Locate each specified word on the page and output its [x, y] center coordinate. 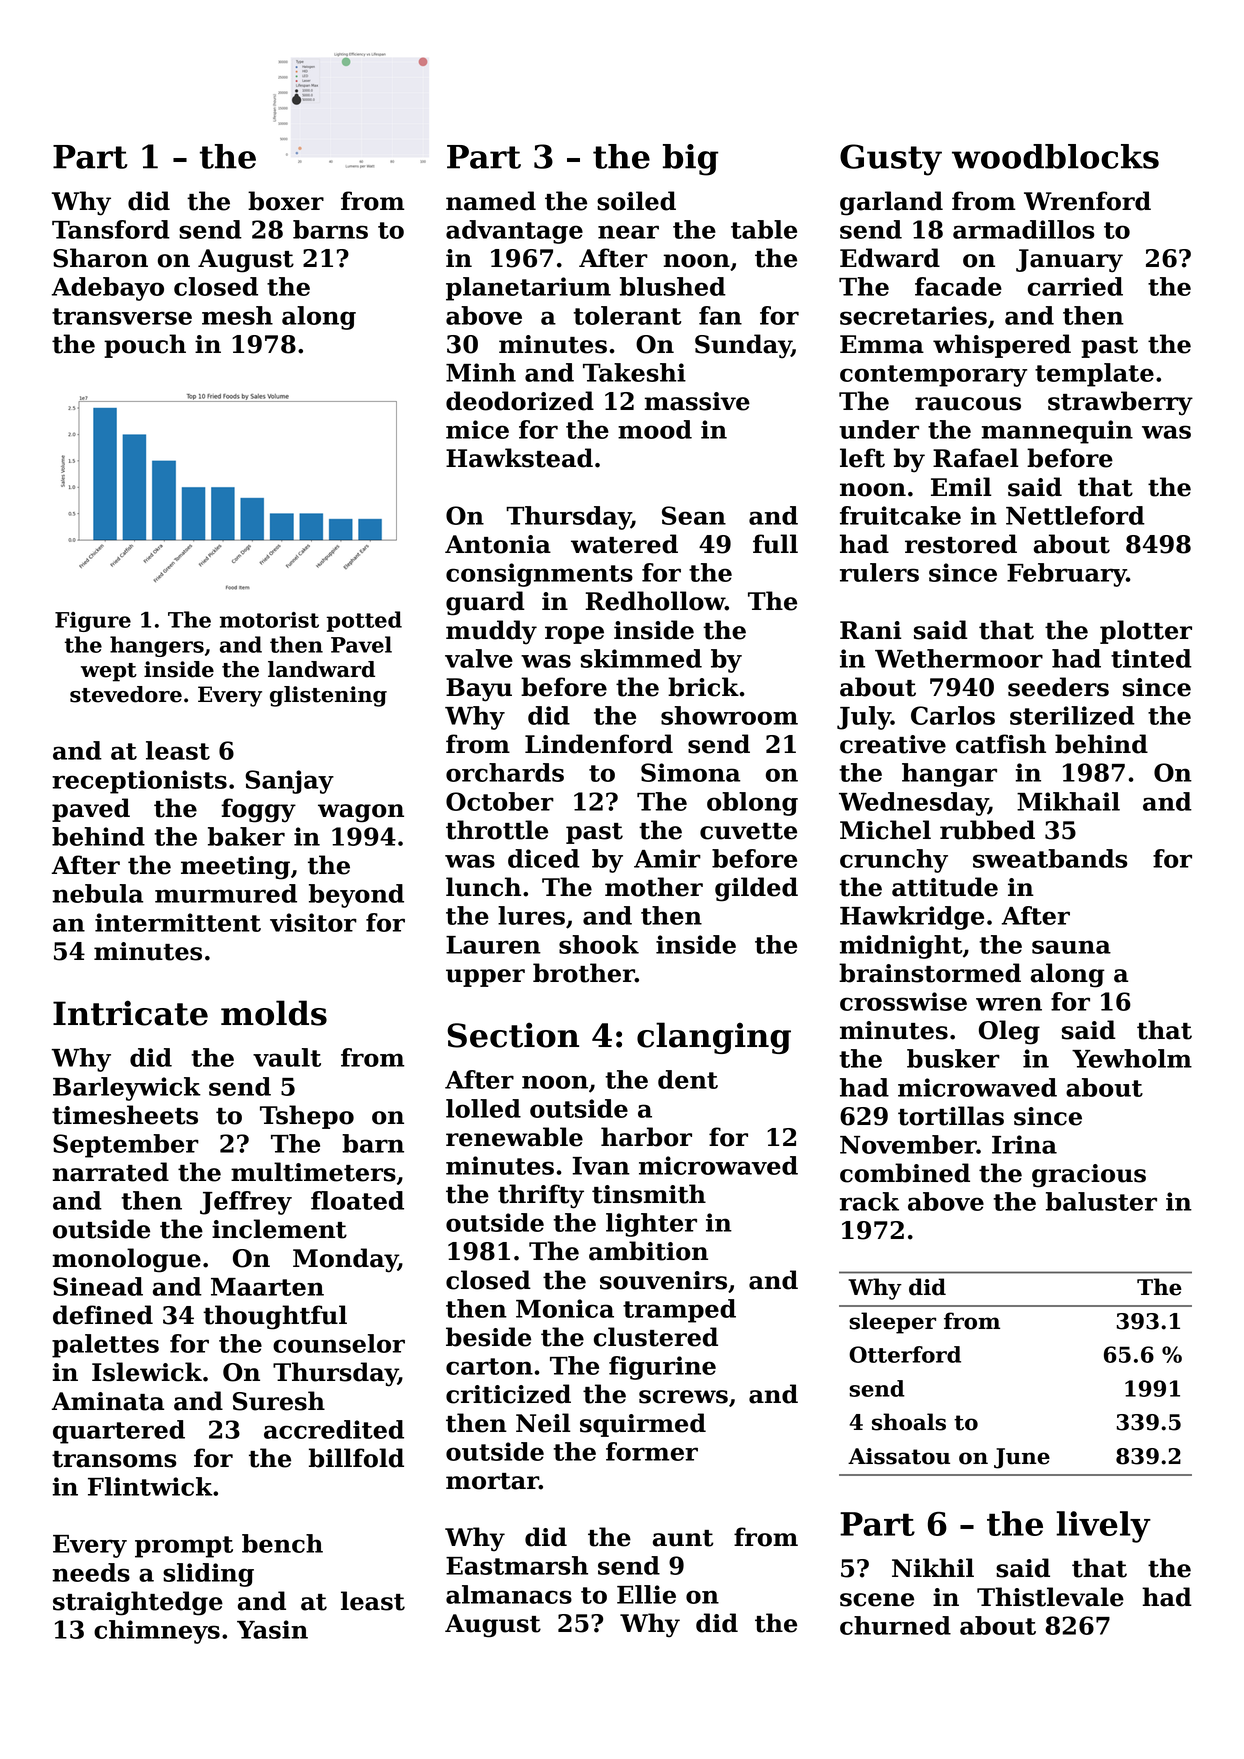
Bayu [479, 690]
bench [282, 1543]
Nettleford [1075, 515]
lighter [651, 1225]
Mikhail [1068, 801]
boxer [286, 201]
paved [91, 810]
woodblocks [1055, 156]
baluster [1101, 1201]
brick [703, 687]
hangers [157, 646]
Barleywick [127, 1089]
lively [1103, 1527]
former [652, 1451]
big [690, 160]
